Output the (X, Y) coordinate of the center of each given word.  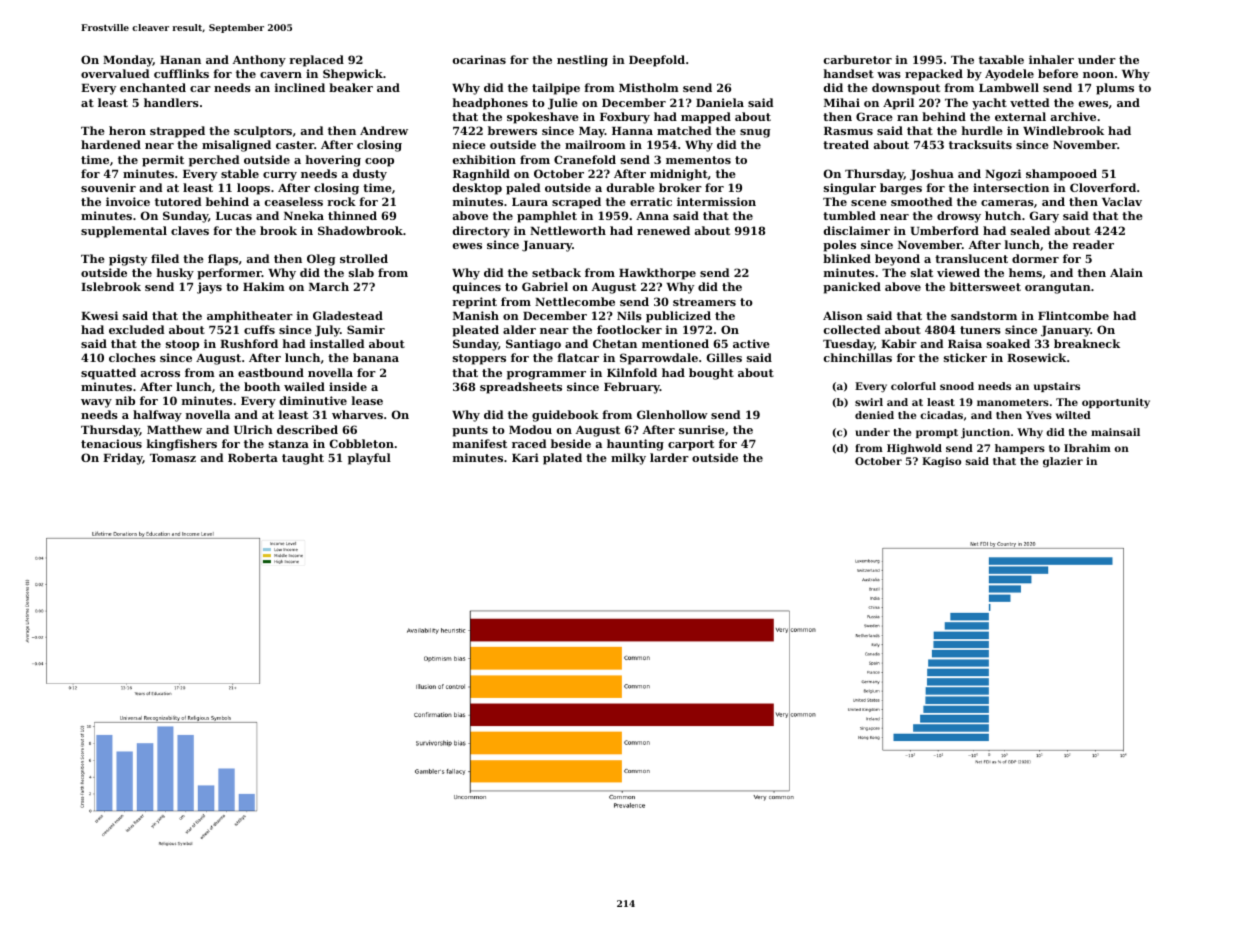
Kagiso (941, 462)
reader (1093, 244)
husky (175, 274)
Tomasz (173, 458)
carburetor (858, 59)
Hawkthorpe (657, 274)
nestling (582, 61)
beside (571, 443)
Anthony (259, 61)
